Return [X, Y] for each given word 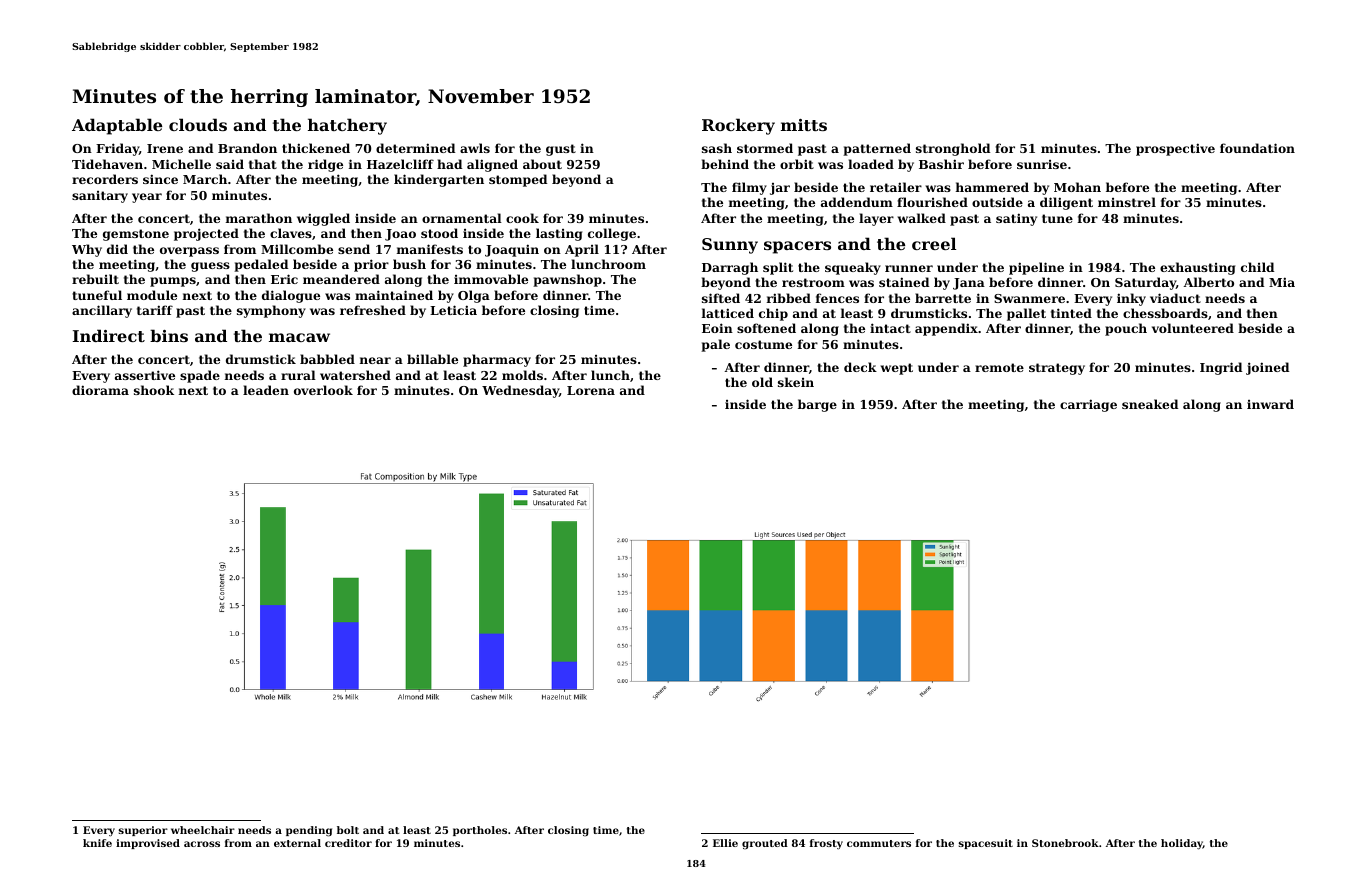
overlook [323, 390]
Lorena [591, 390]
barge [817, 405]
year [147, 198]
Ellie [725, 843]
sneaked [1150, 404]
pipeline [1036, 268]
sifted [721, 298]
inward [1270, 404]
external [297, 843]
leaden [266, 390]
